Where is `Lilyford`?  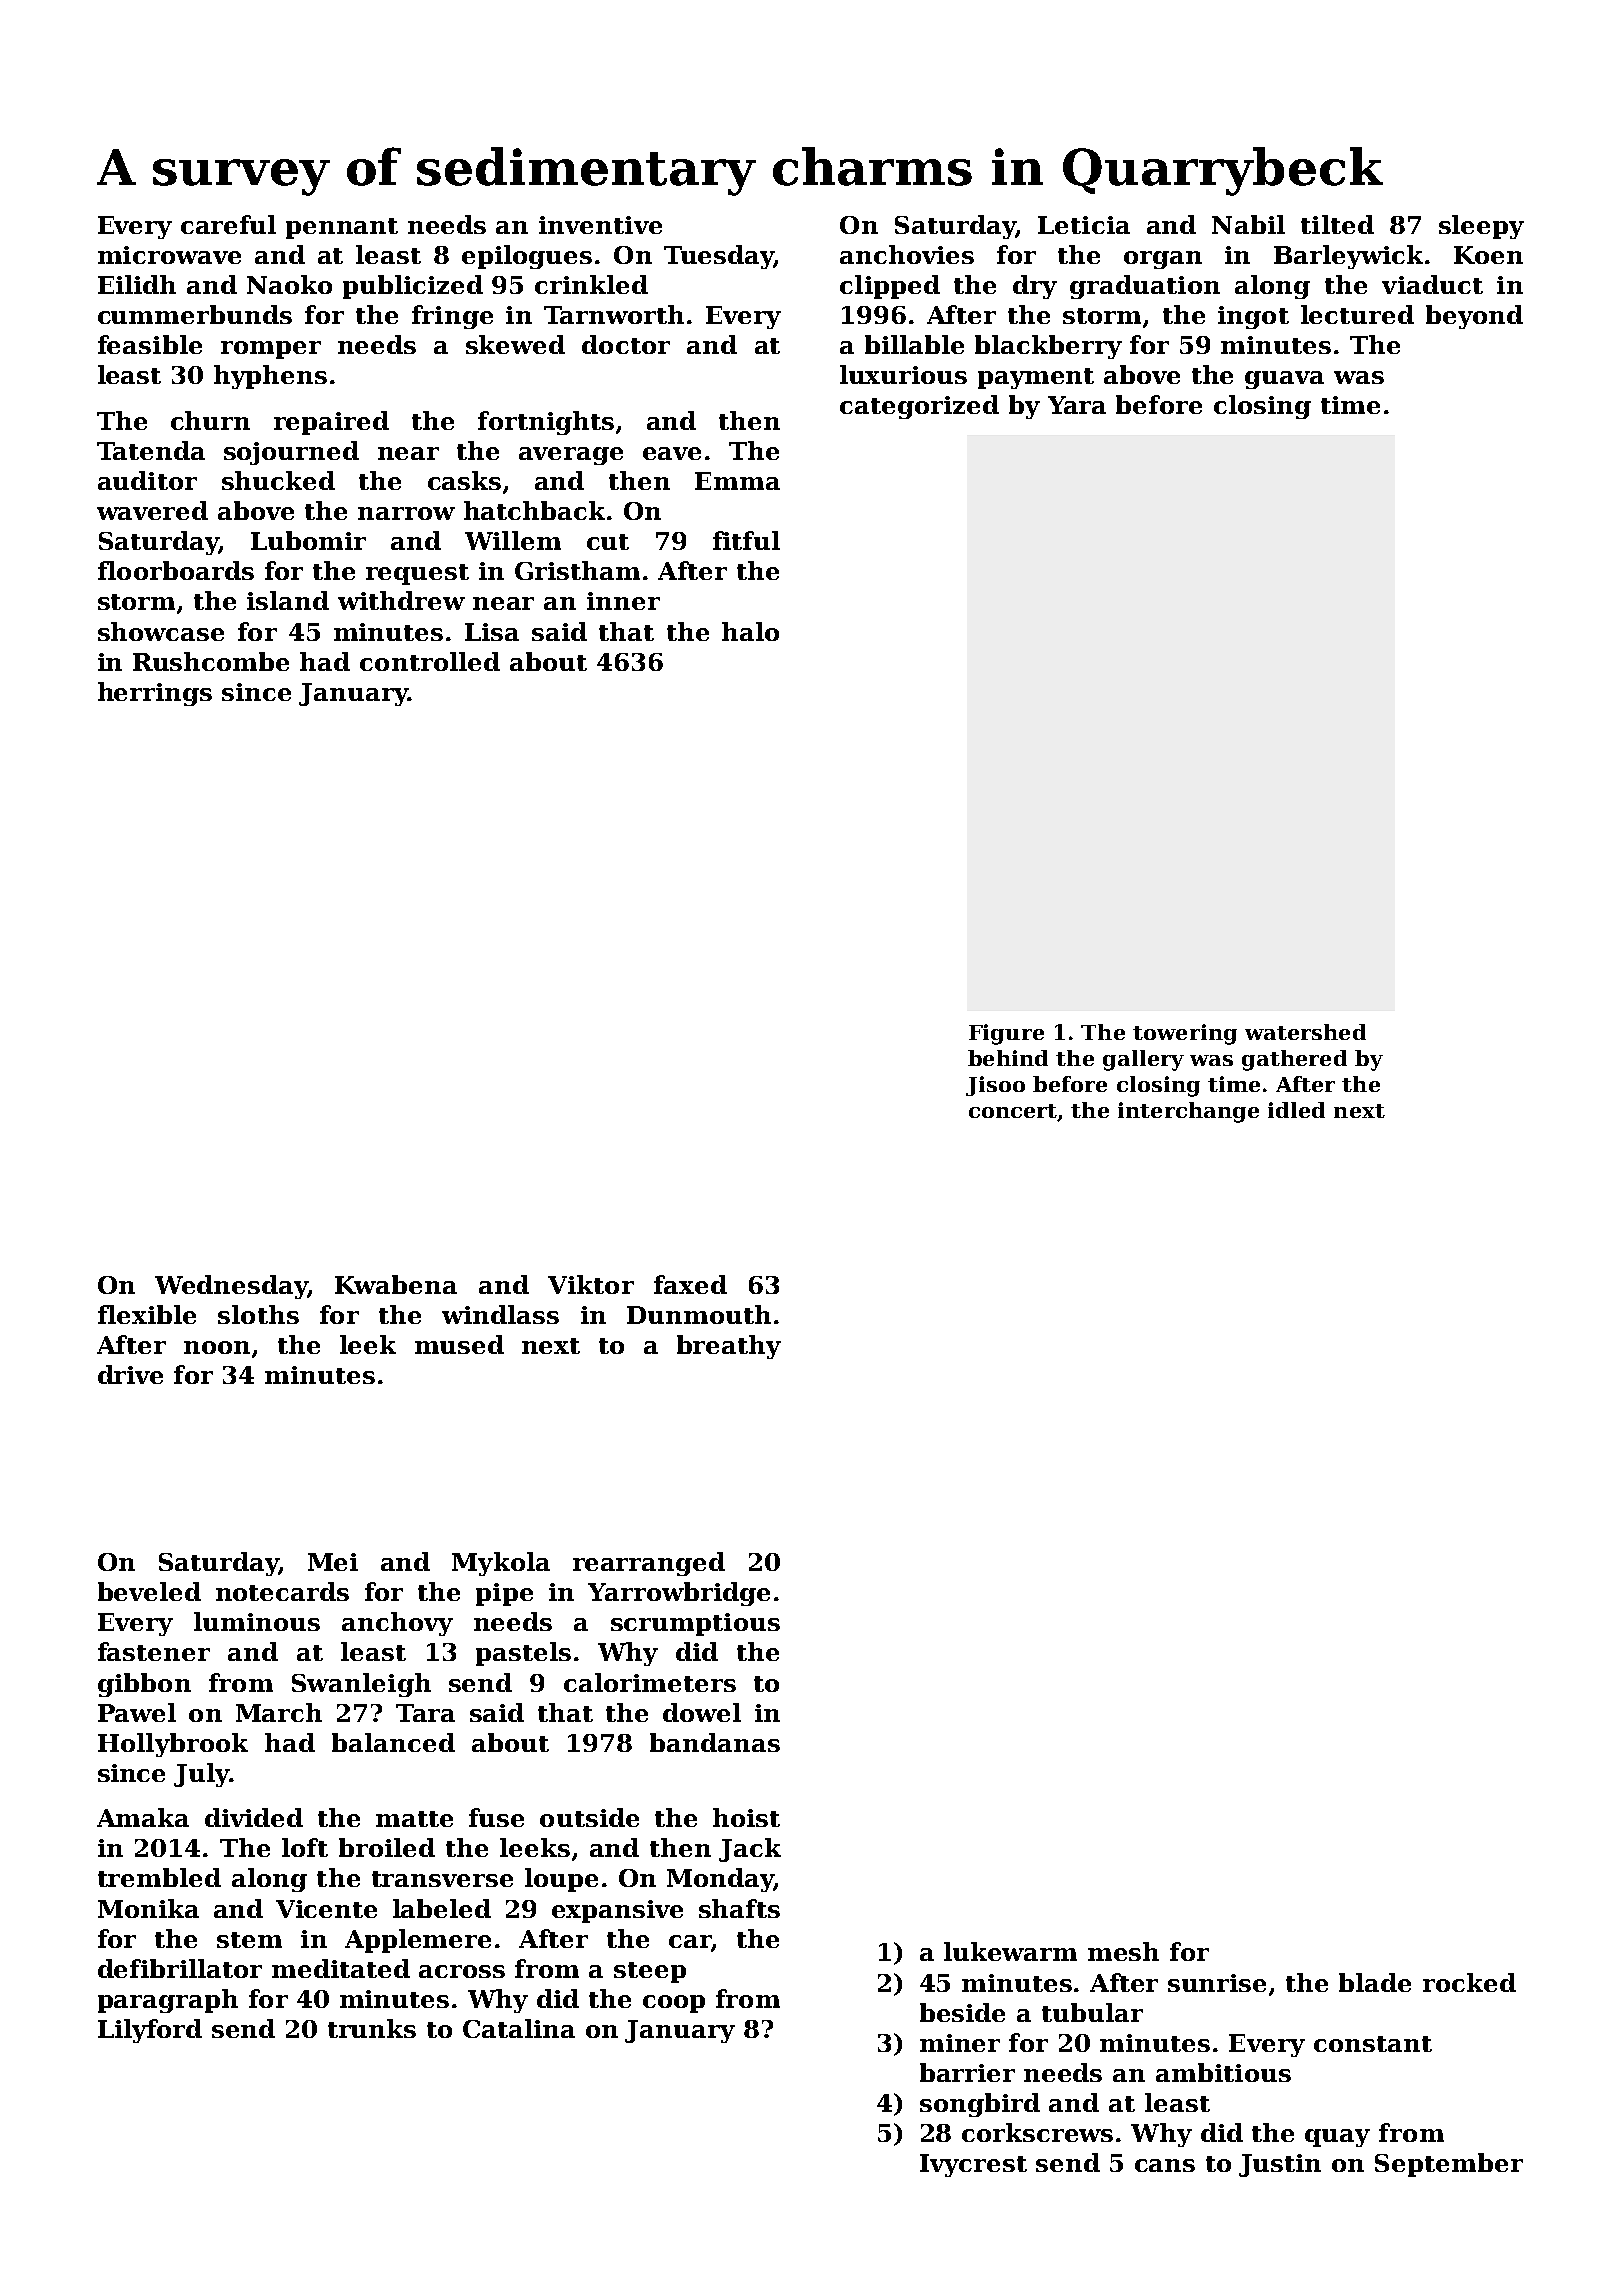
Lilyford is located at coordinates (150, 2031).
